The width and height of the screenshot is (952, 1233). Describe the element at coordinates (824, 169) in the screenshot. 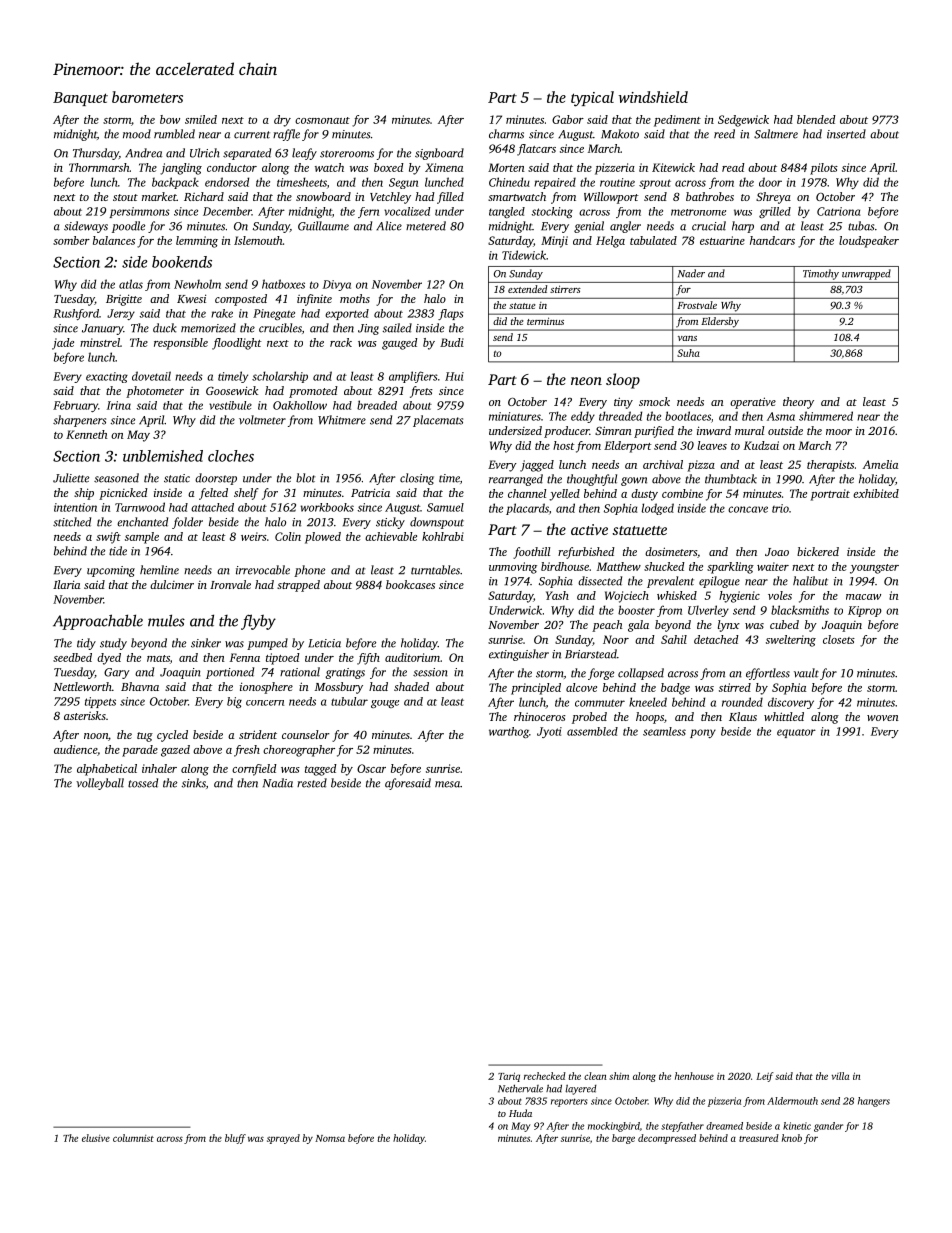

I see `pilots` at that location.
